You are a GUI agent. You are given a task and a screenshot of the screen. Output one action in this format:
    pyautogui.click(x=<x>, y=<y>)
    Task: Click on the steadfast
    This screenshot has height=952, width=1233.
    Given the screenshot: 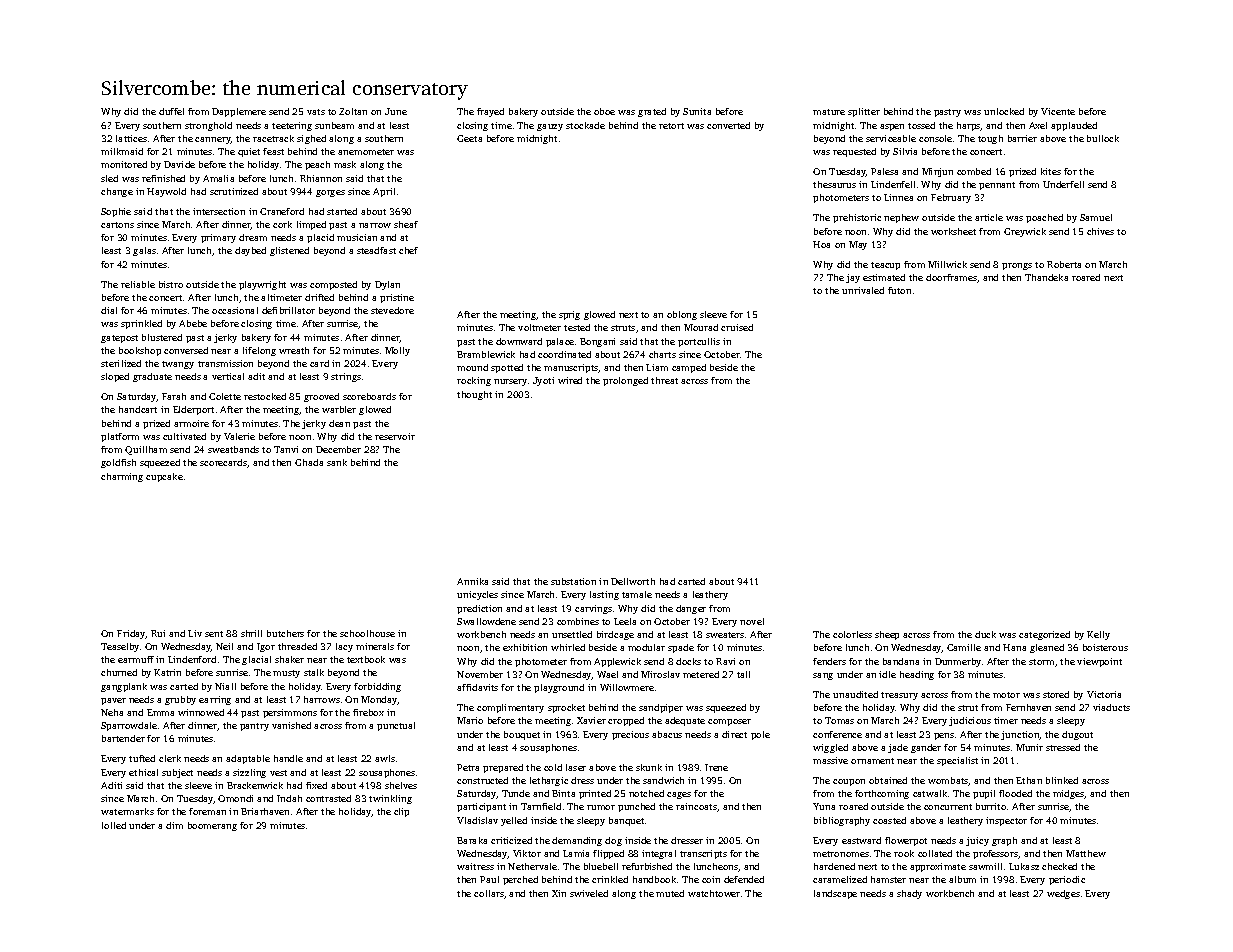 What is the action you would take?
    pyautogui.click(x=376, y=250)
